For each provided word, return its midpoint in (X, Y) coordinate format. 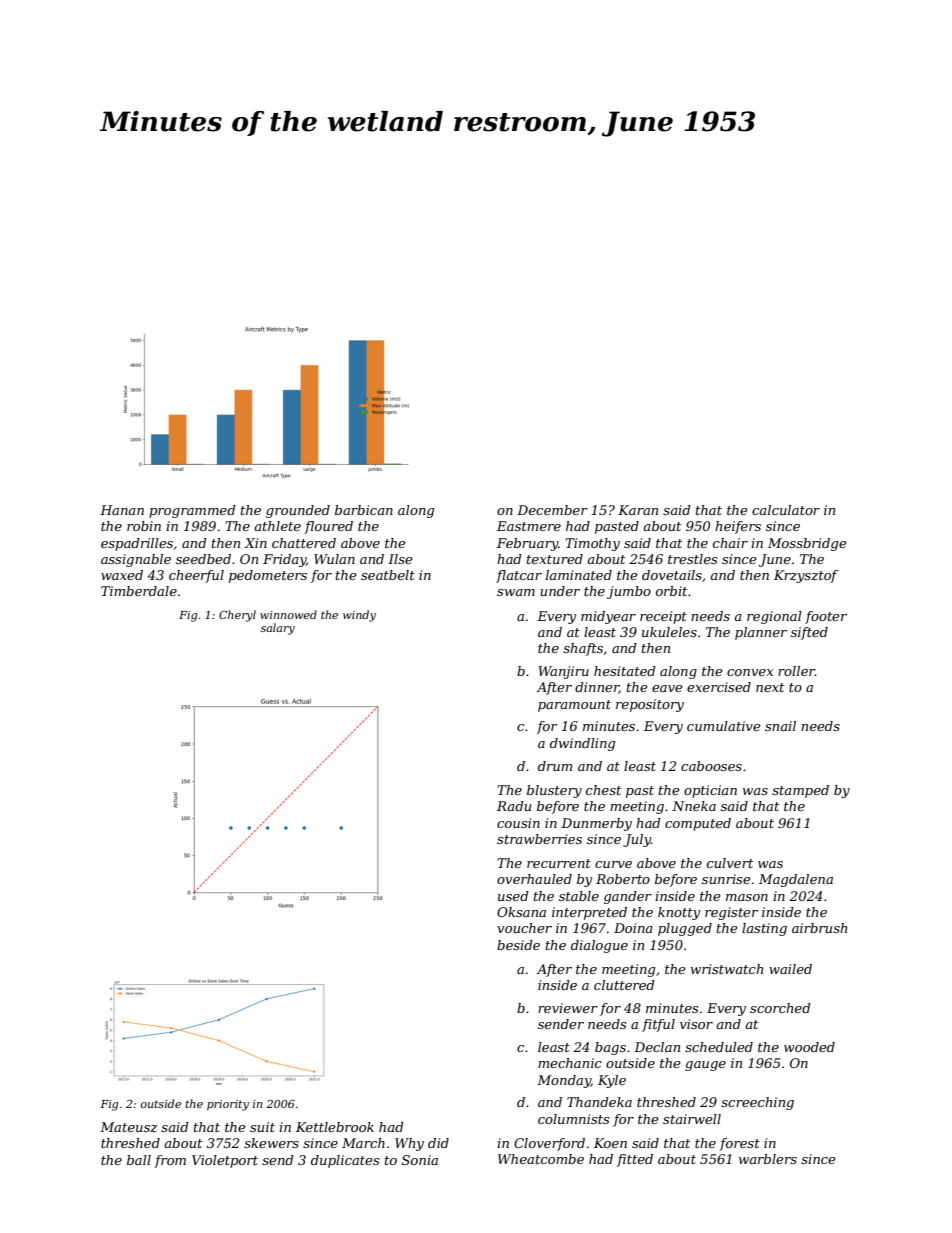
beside (518, 945)
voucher (524, 928)
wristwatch (727, 969)
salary (278, 629)
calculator (786, 510)
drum (555, 766)
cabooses (711, 766)
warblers (768, 1159)
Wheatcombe (541, 1159)
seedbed (203, 559)
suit (262, 1127)
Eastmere (529, 526)
